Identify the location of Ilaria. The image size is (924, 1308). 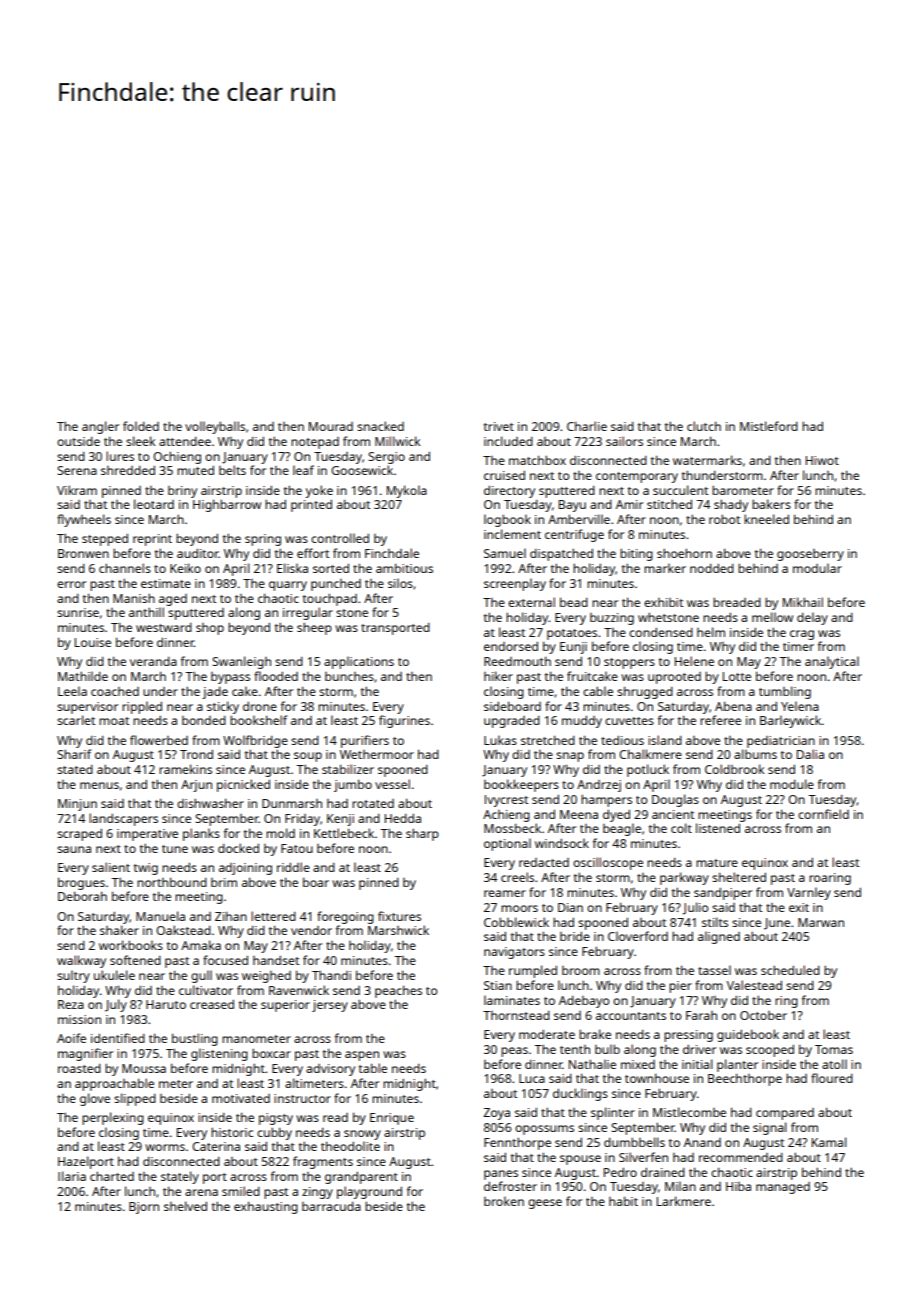
(72, 1176).
